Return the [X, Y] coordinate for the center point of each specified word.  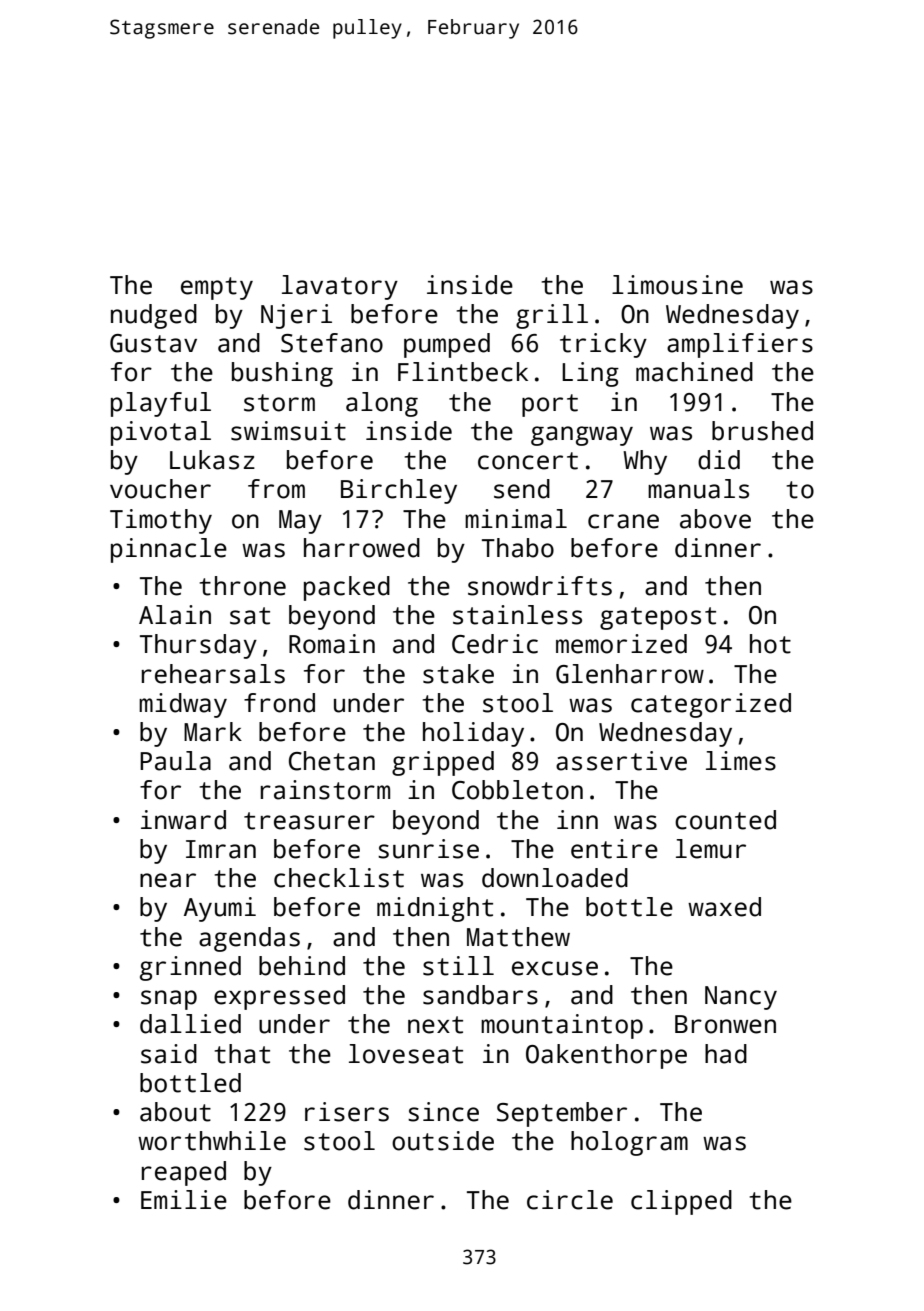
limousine [677, 285]
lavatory [340, 287]
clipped [681, 1202]
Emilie [184, 1200]
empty [217, 288]
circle [570, 1200]
